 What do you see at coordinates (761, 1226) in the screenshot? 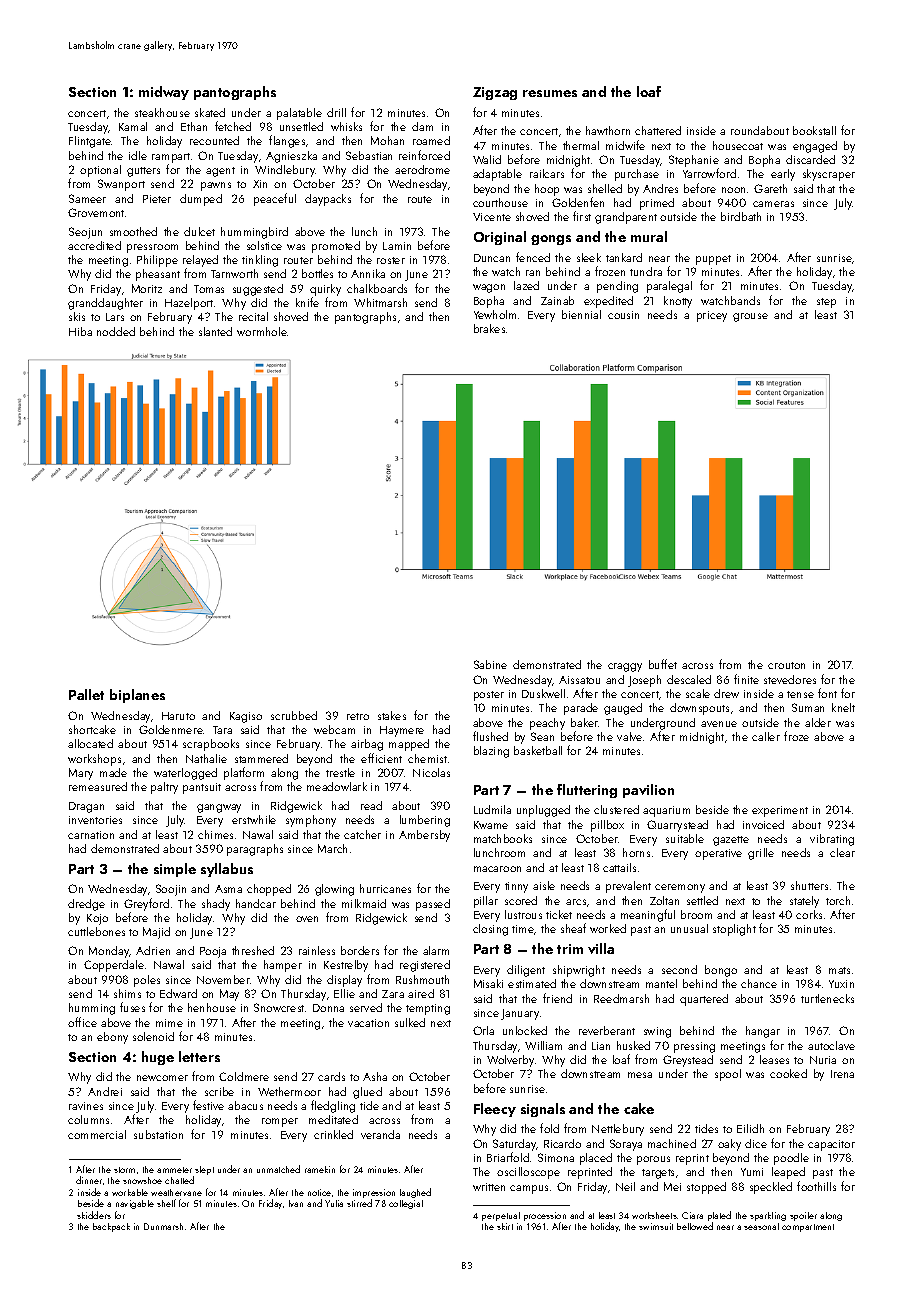
I see `seasonal` at bounding box center [761, 1226].
